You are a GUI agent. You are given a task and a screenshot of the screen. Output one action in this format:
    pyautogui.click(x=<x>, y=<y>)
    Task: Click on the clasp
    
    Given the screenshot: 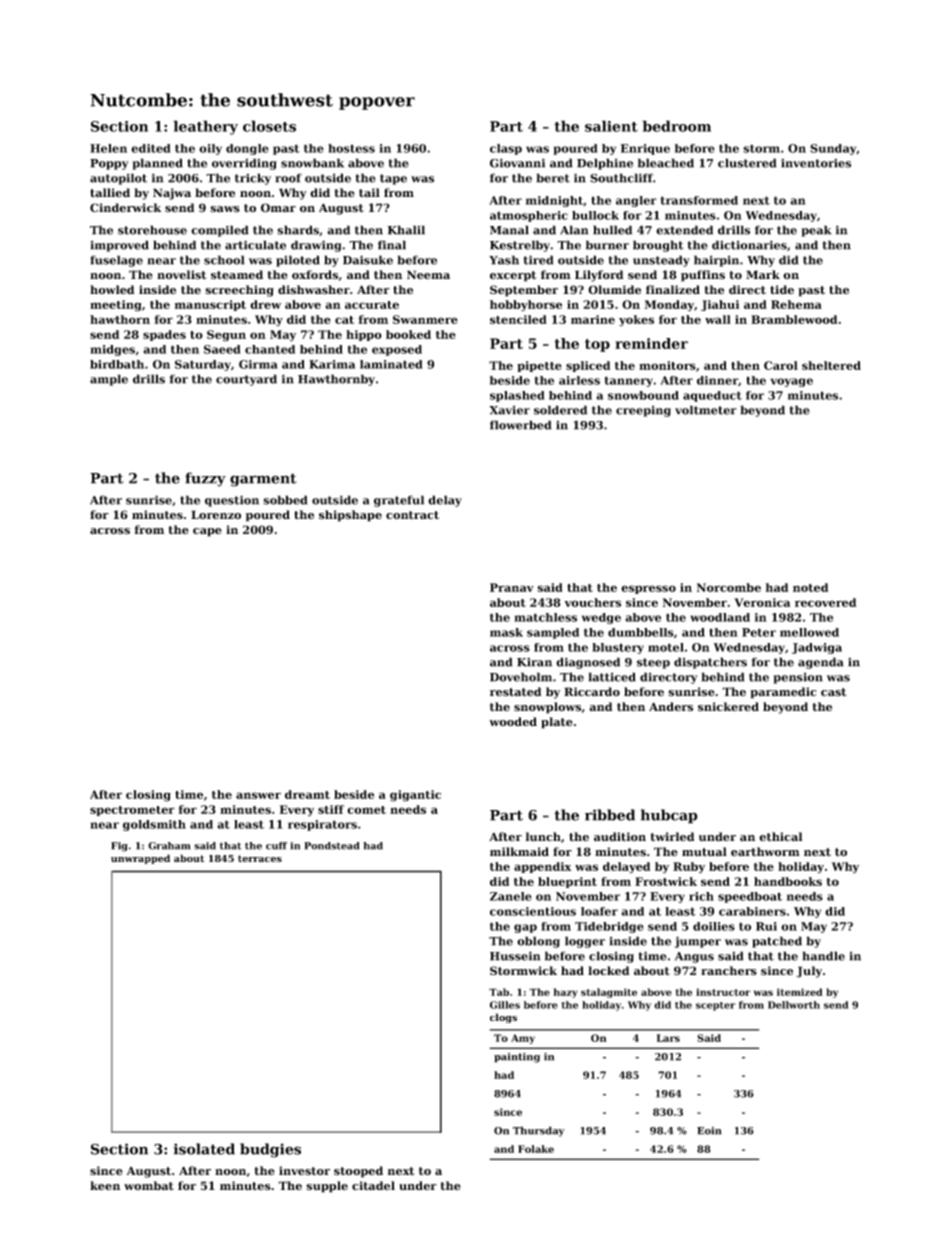 What is the action you would take?
    pyautogui.click(x=506, y=149)
